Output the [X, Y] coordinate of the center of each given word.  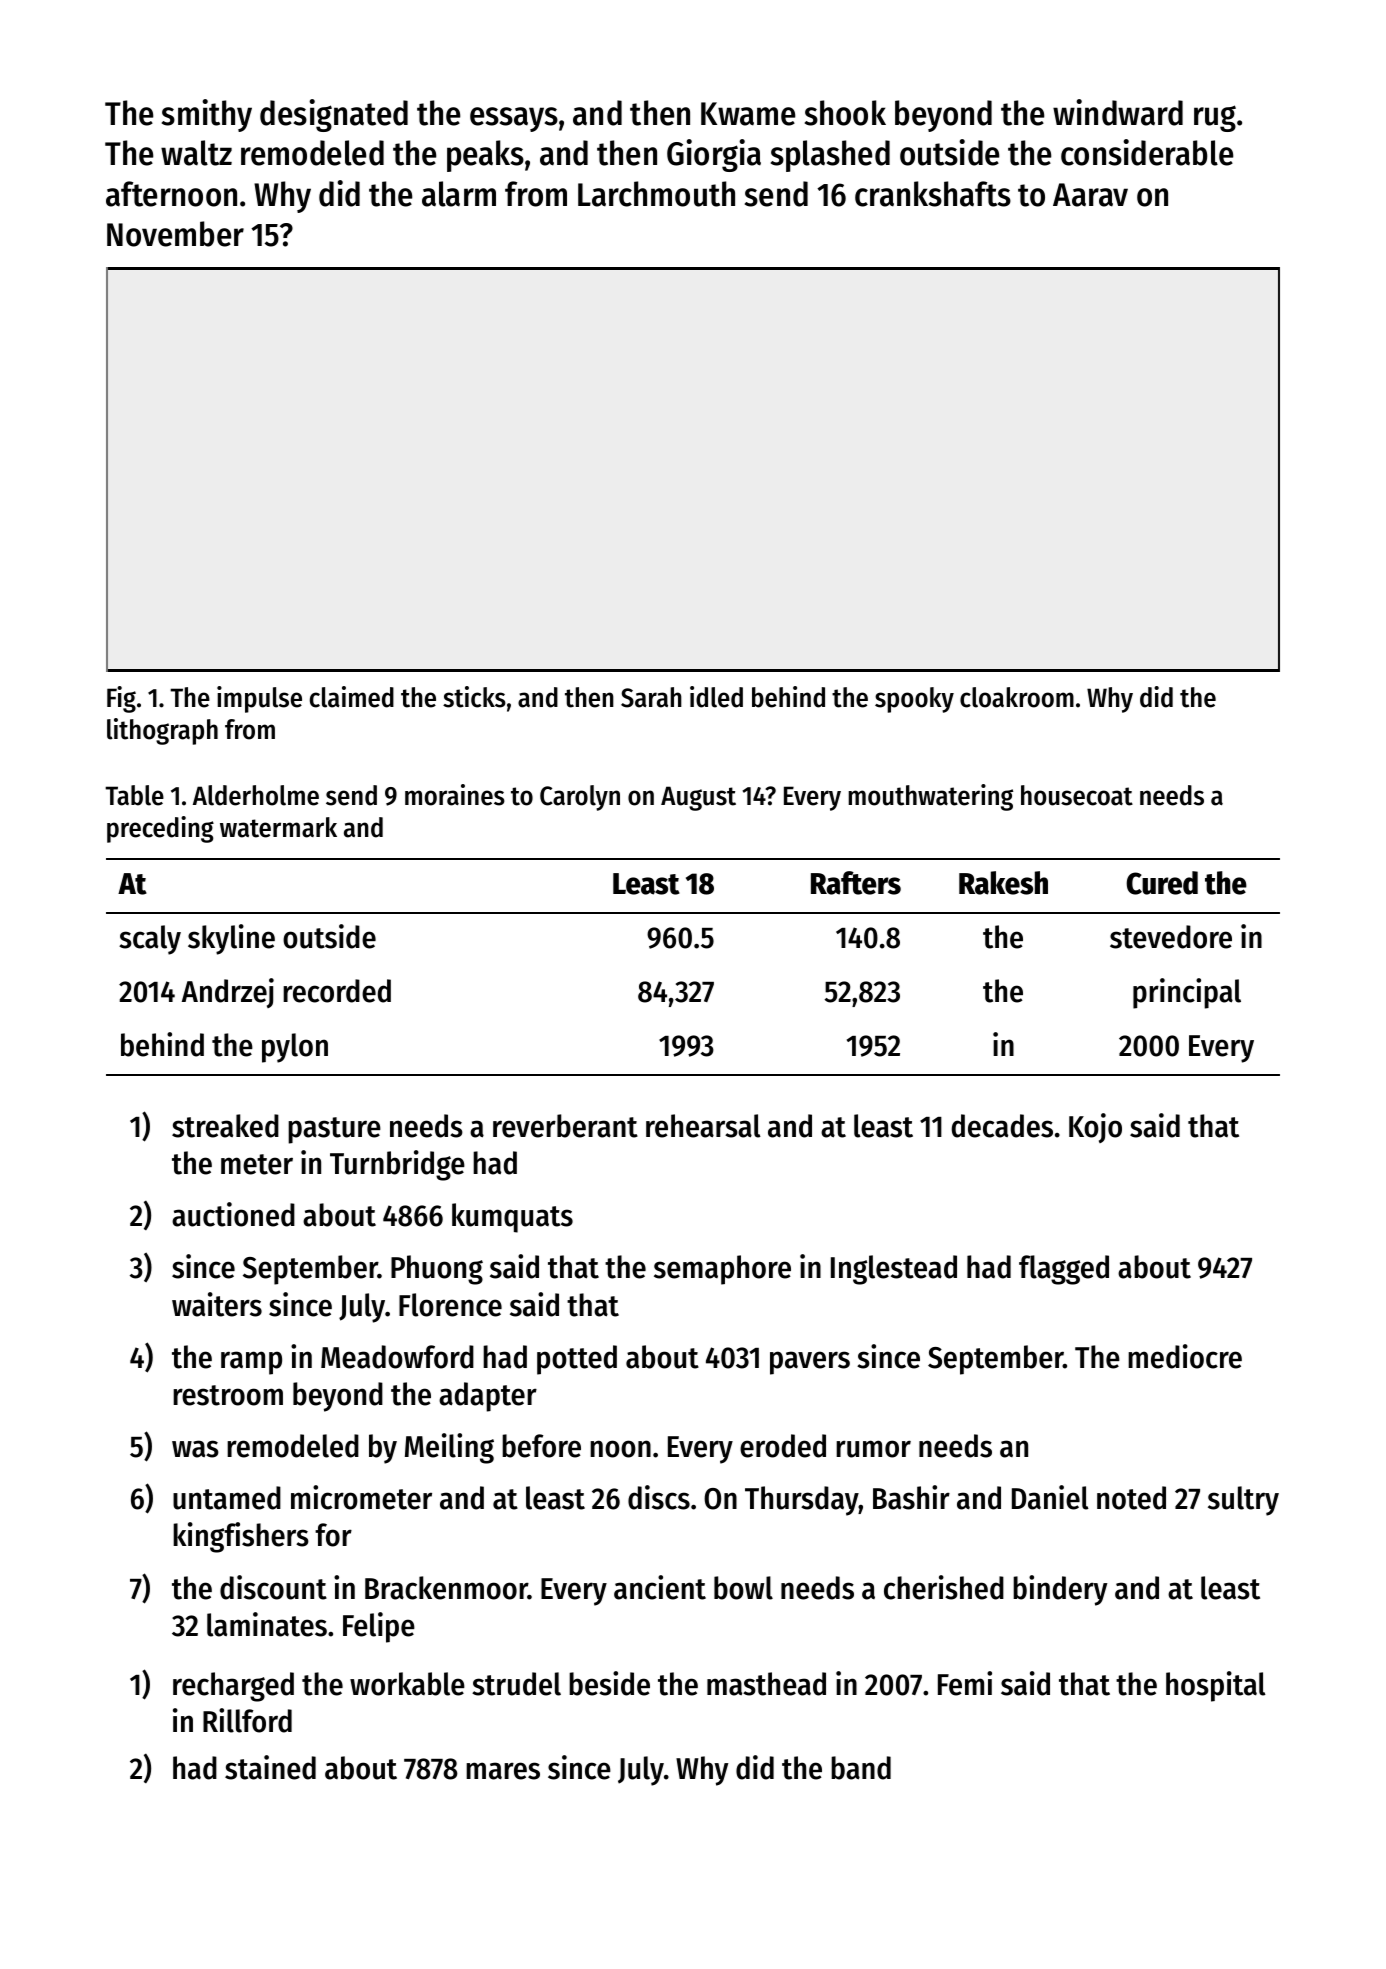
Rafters [856, 883]
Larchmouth [656, 194]
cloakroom [1017, 697]
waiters [217, 1304]
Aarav [1090, 195]
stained [270, 1767]
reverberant [565, 1126]
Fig [121, 699]
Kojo [1095, 1128]
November [175, 234]
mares [503, 1771]
